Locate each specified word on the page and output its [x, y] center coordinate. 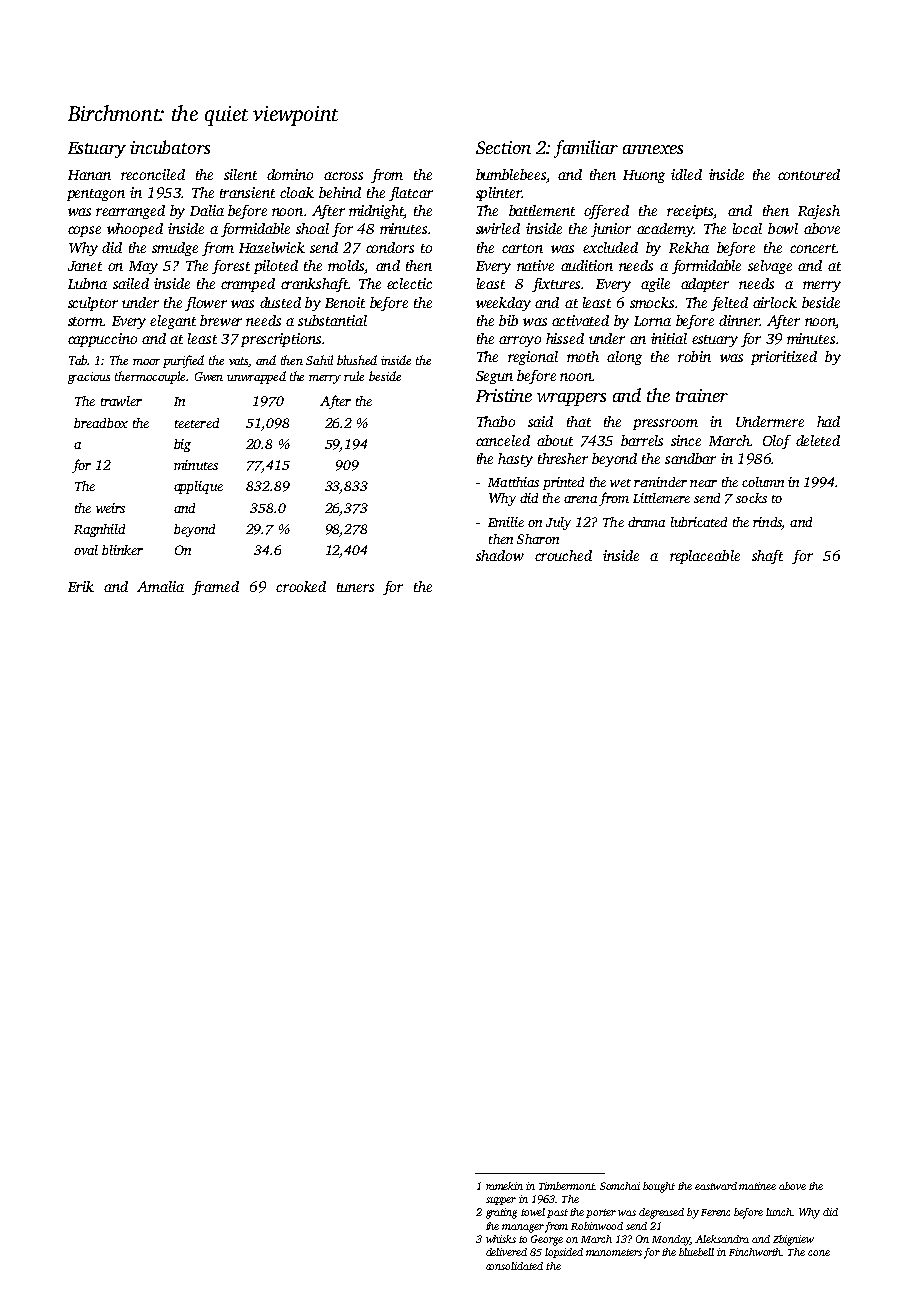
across [343, 176]
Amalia [160, 586]
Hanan [89, 175]
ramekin [504, 1186]
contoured [809, 174]
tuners [355, 587]
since [686, 440]
